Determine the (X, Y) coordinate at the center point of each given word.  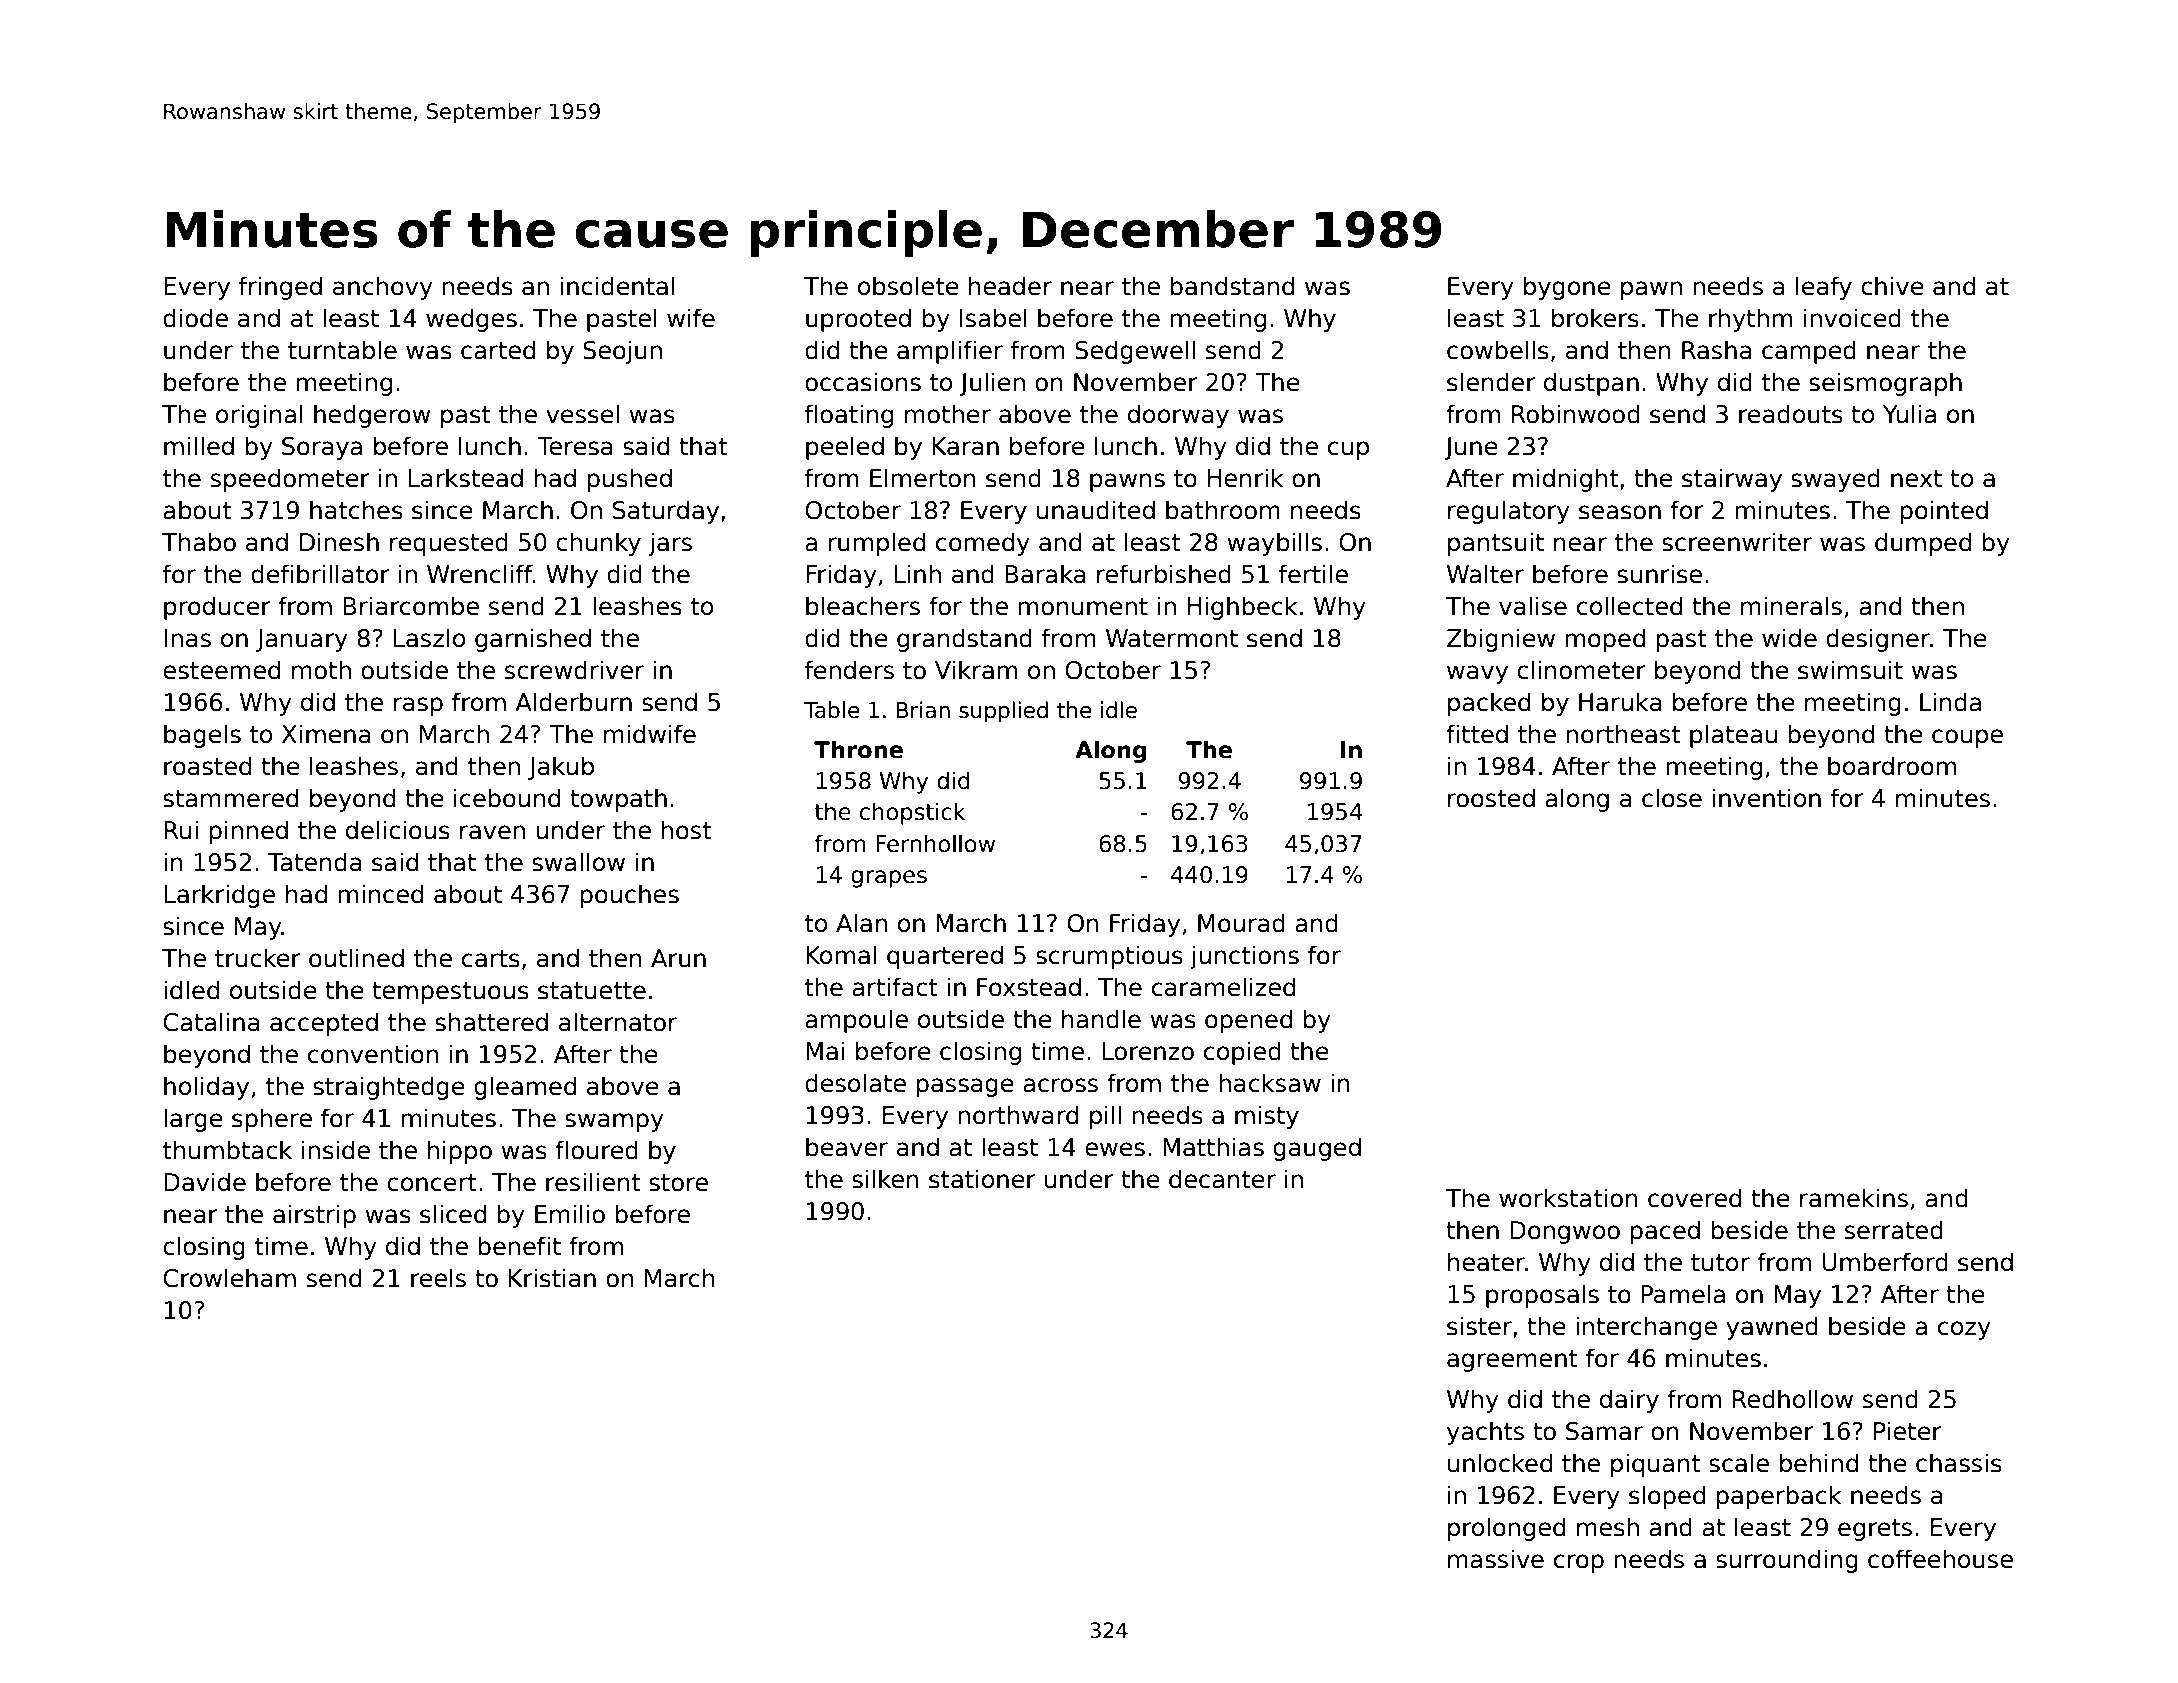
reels (438, 1278)
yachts (1485, 1433)
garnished (533, 640)
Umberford (1885, 1262)
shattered (491, 1022)
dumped (1923, 544)
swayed (1835, 480)
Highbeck (1242, 608)
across (1060, 1085)
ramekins (1854, 1198)
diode (195, 318)
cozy (1964, 1330)
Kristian (552, 1278)
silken (885, 1179)
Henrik (1245, 478)
